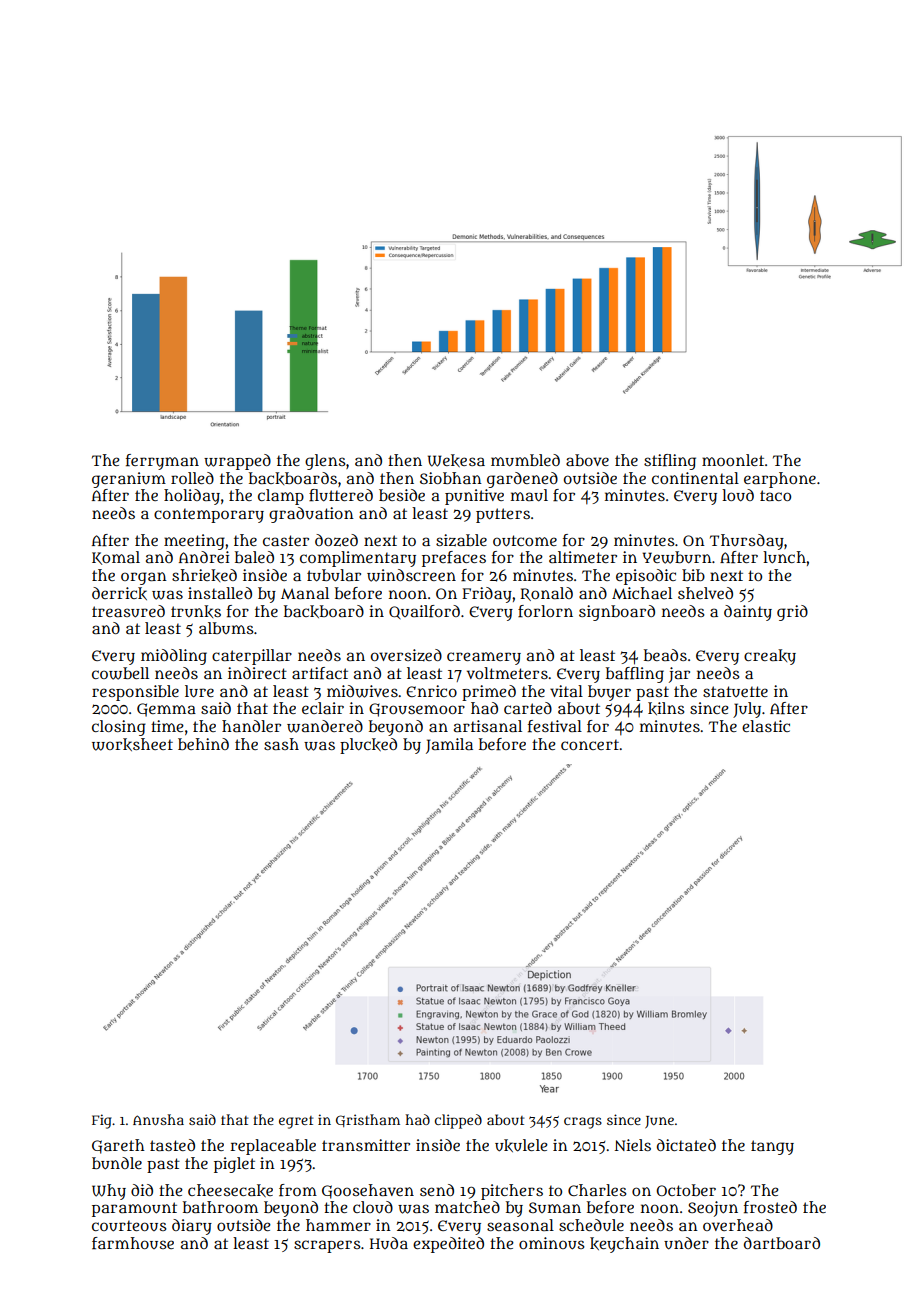 Image resolution: width=924 pixels, height=1308 pixels. Describe the element at coordinates (792, 613) in the screenshot. I see `grid` at that location.
